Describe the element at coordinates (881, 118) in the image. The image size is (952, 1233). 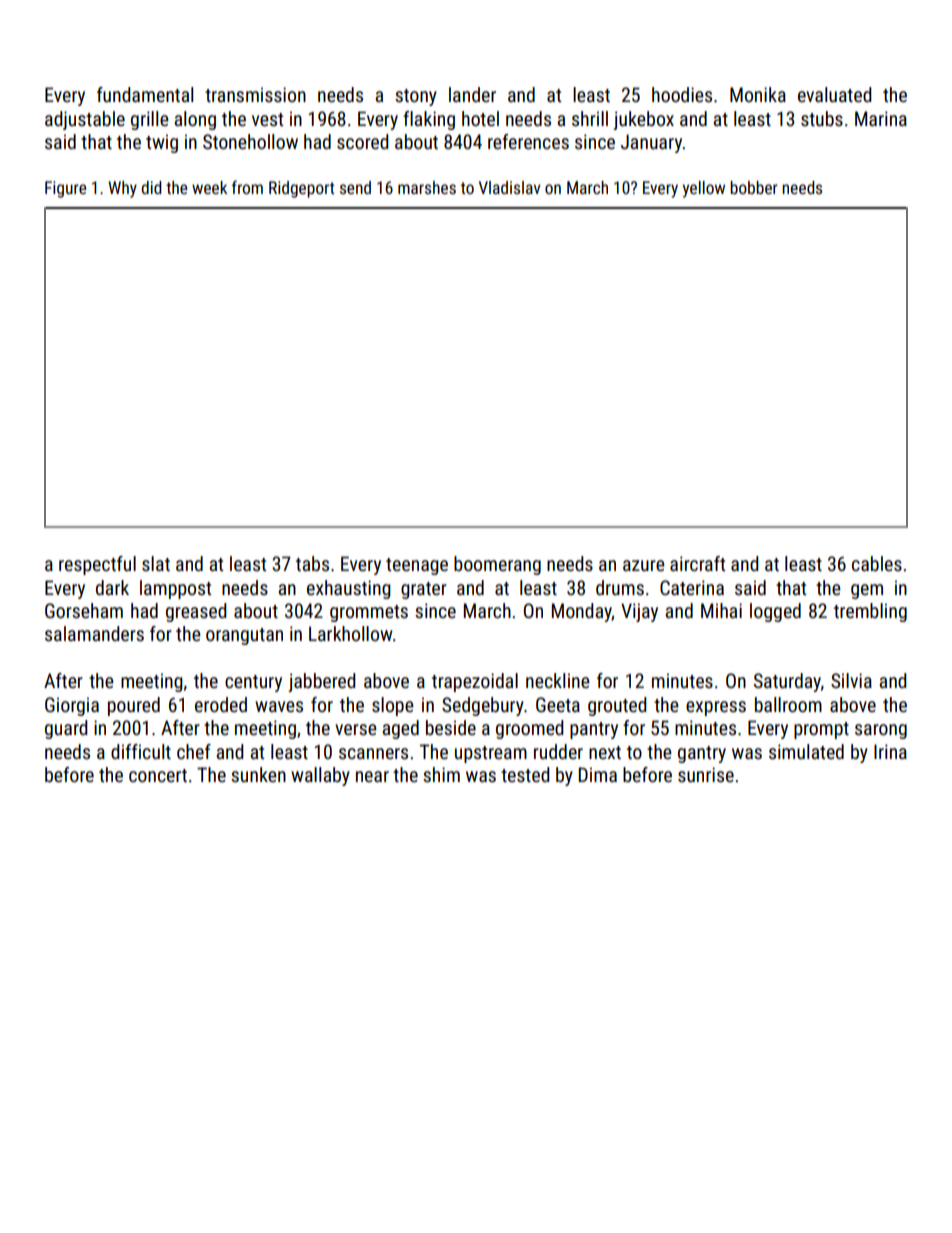
I see `Marina` at that location.
